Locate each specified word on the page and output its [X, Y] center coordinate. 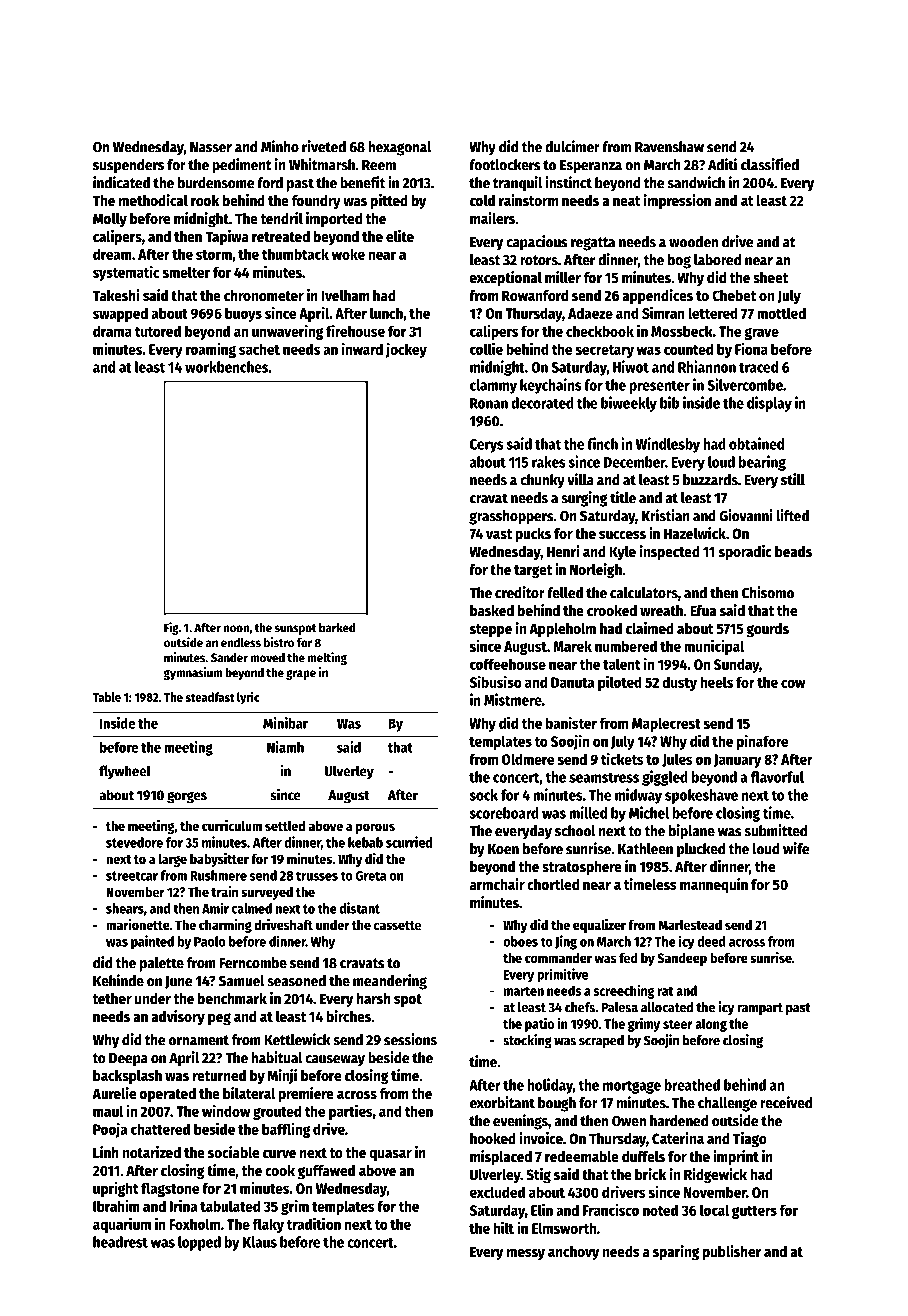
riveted [324, 146]
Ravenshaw [669, 147]
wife [796, 848]
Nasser [211, 147]
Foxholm [194, 1224]
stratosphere [582, 868]
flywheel [125, 772]
